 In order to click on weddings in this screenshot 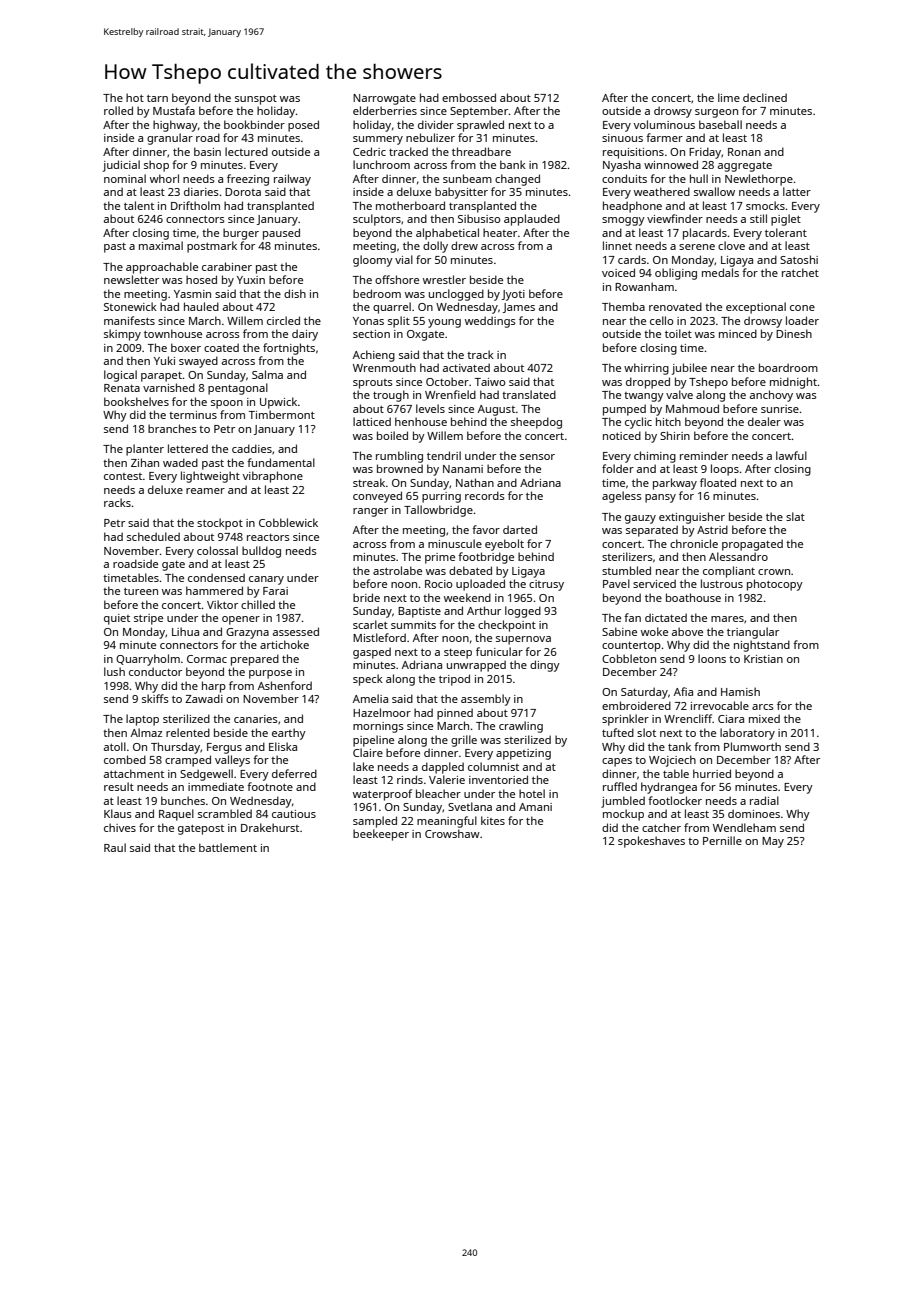, I will do `click(490, 322)`.
